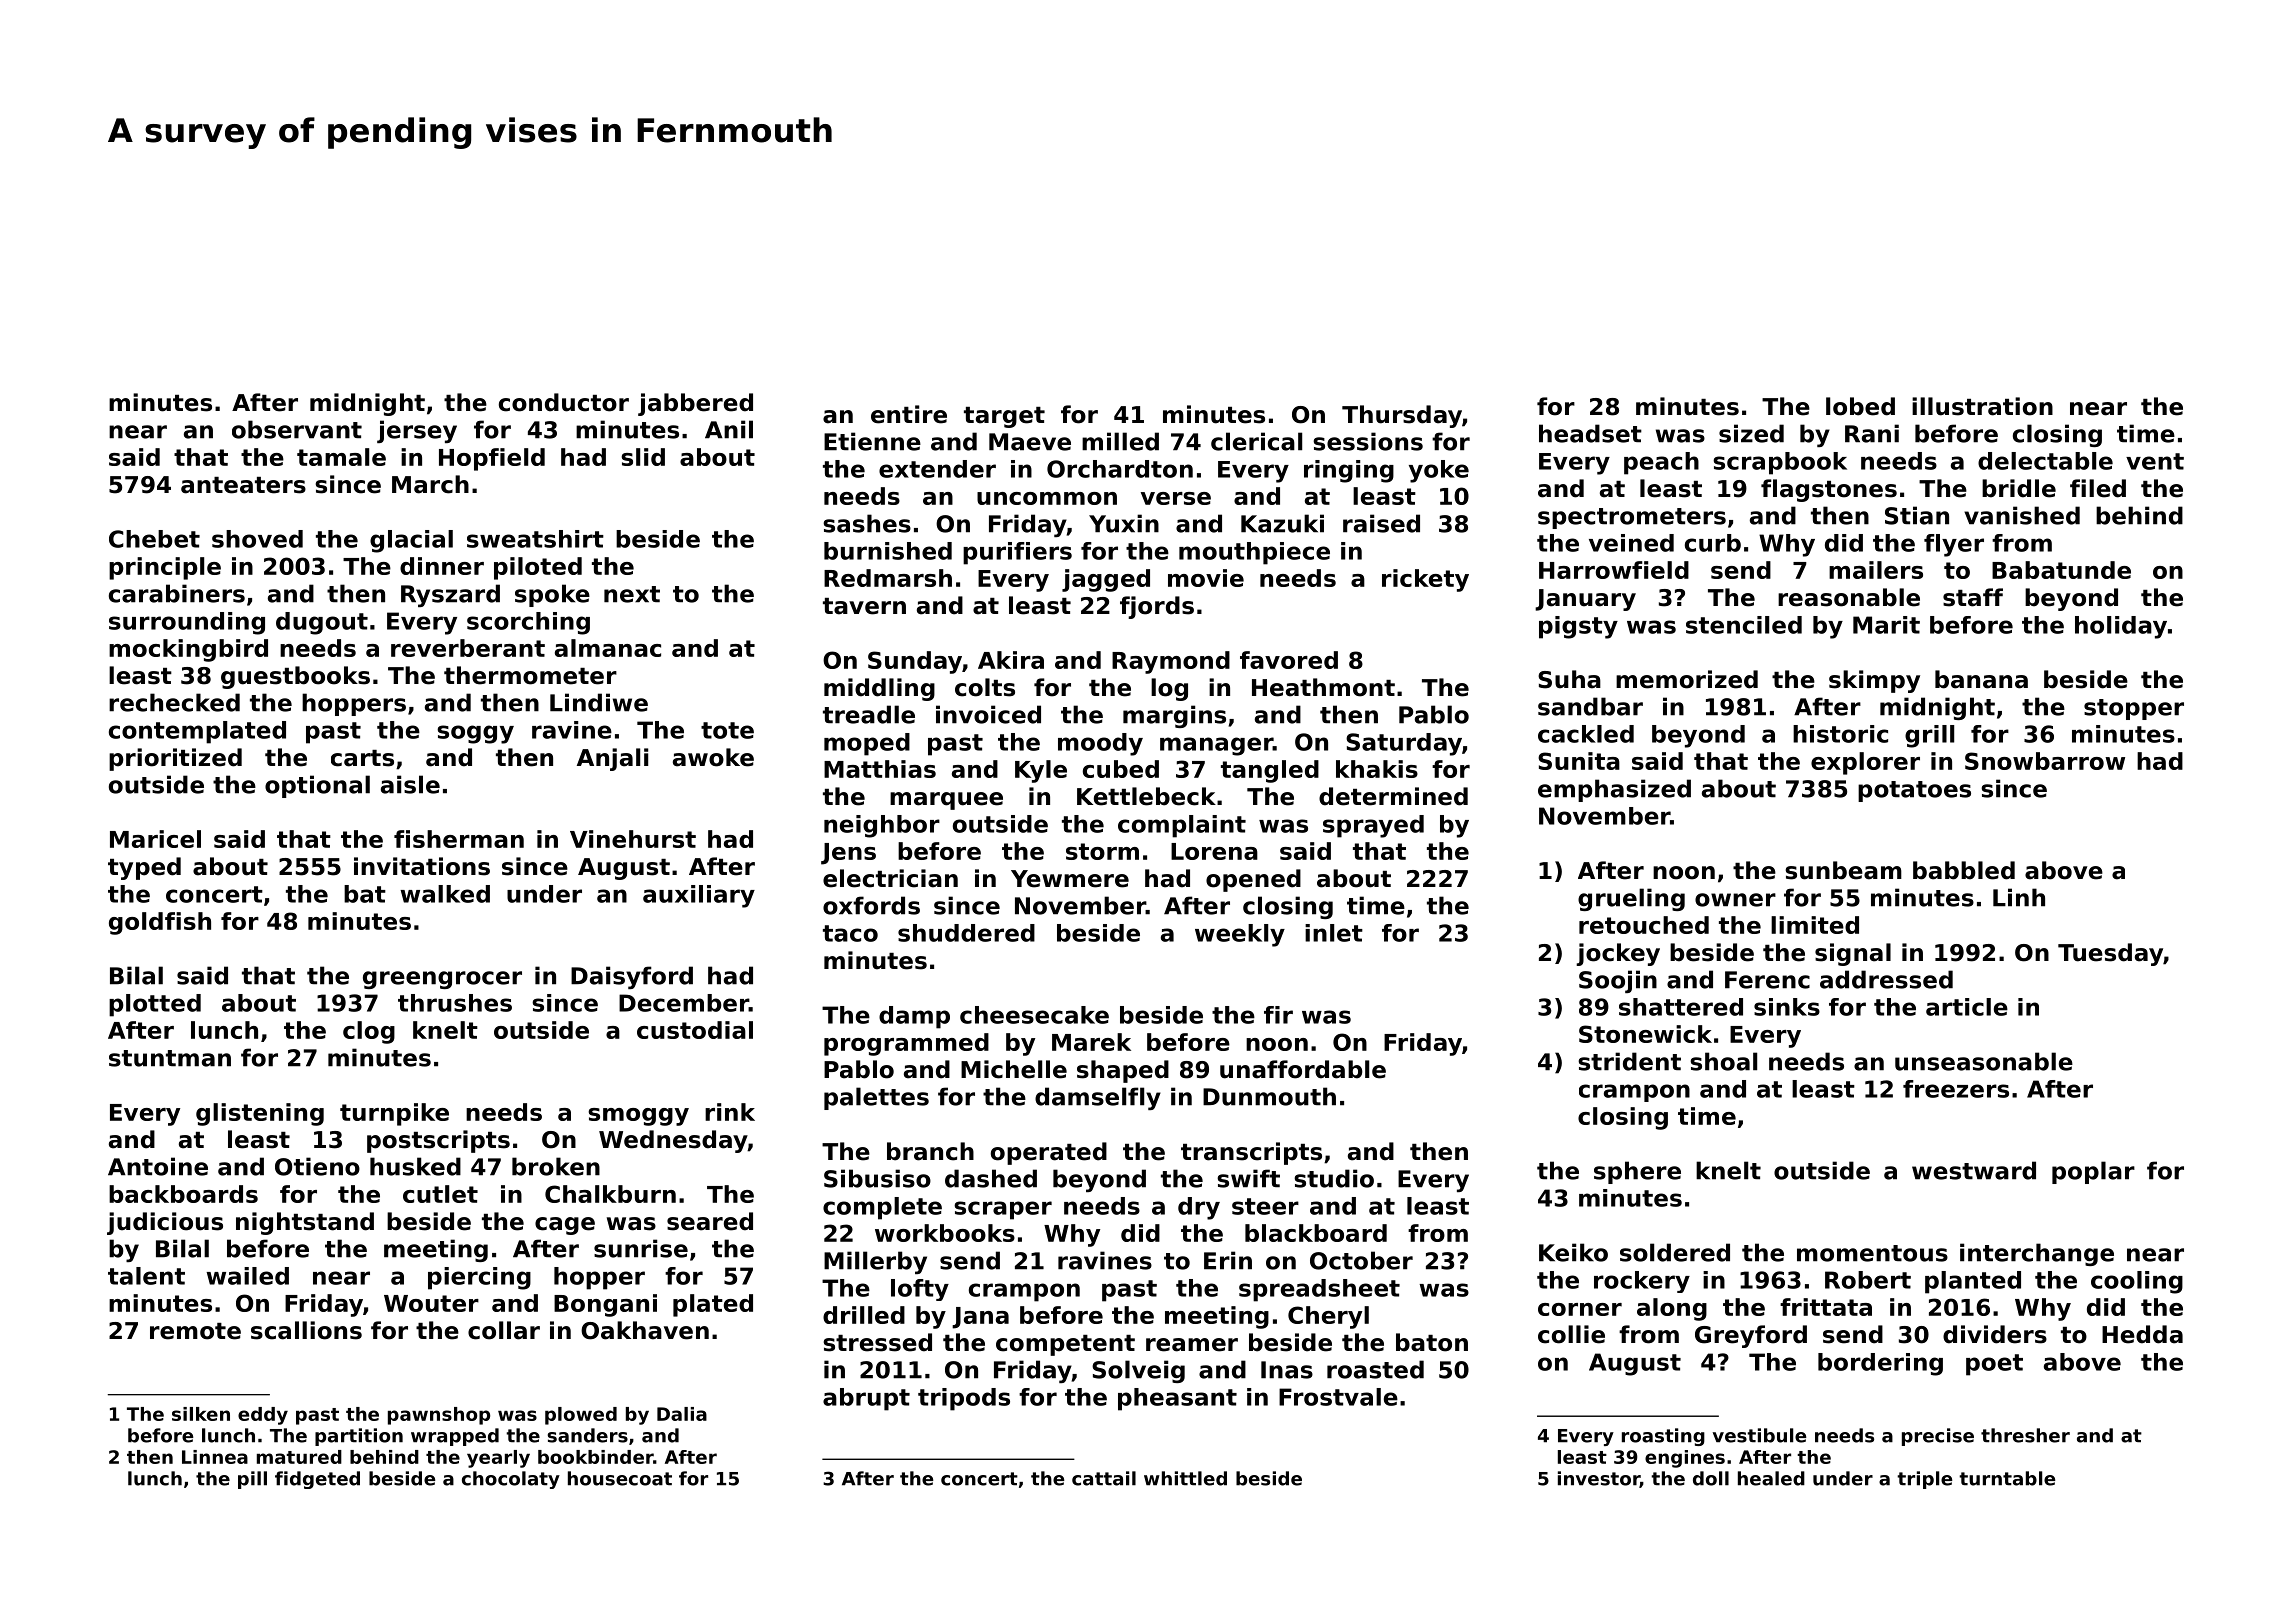  Describe the element at coordinates (2019, 897) in the document. I see `Linh` at that location.
